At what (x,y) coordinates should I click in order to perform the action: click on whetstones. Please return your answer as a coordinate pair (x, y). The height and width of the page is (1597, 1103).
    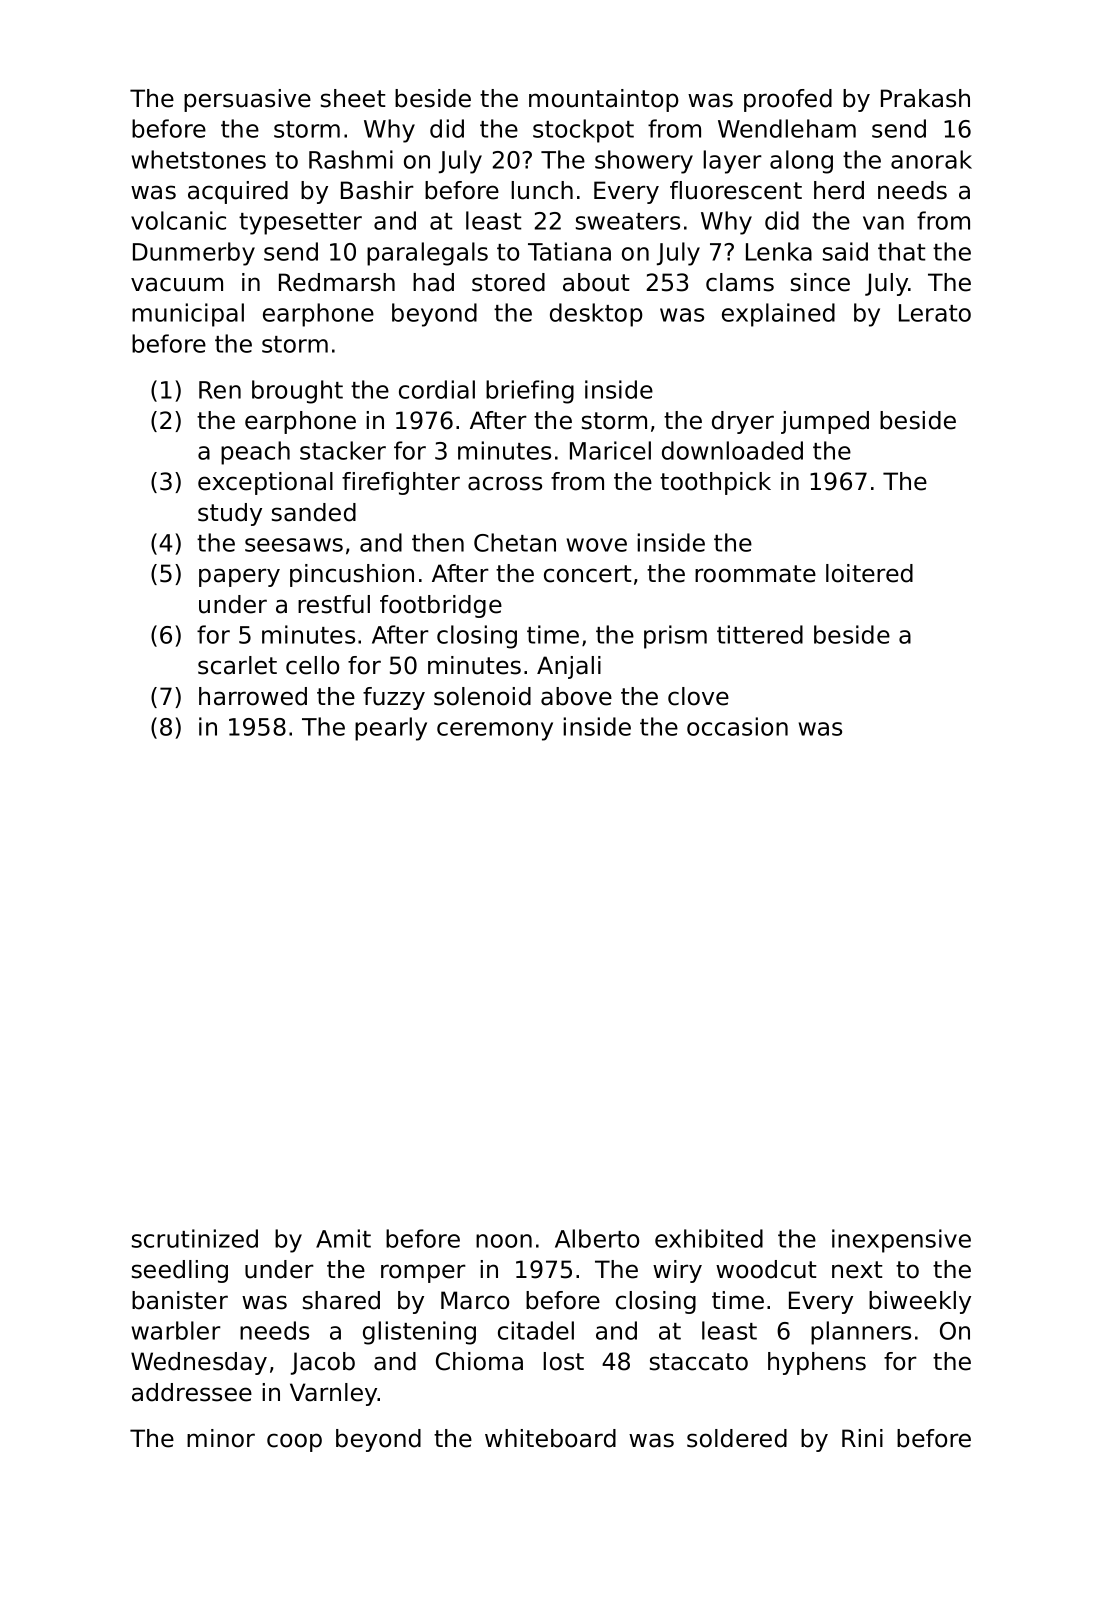
    Looking at the image, I should click on (199, 159).
